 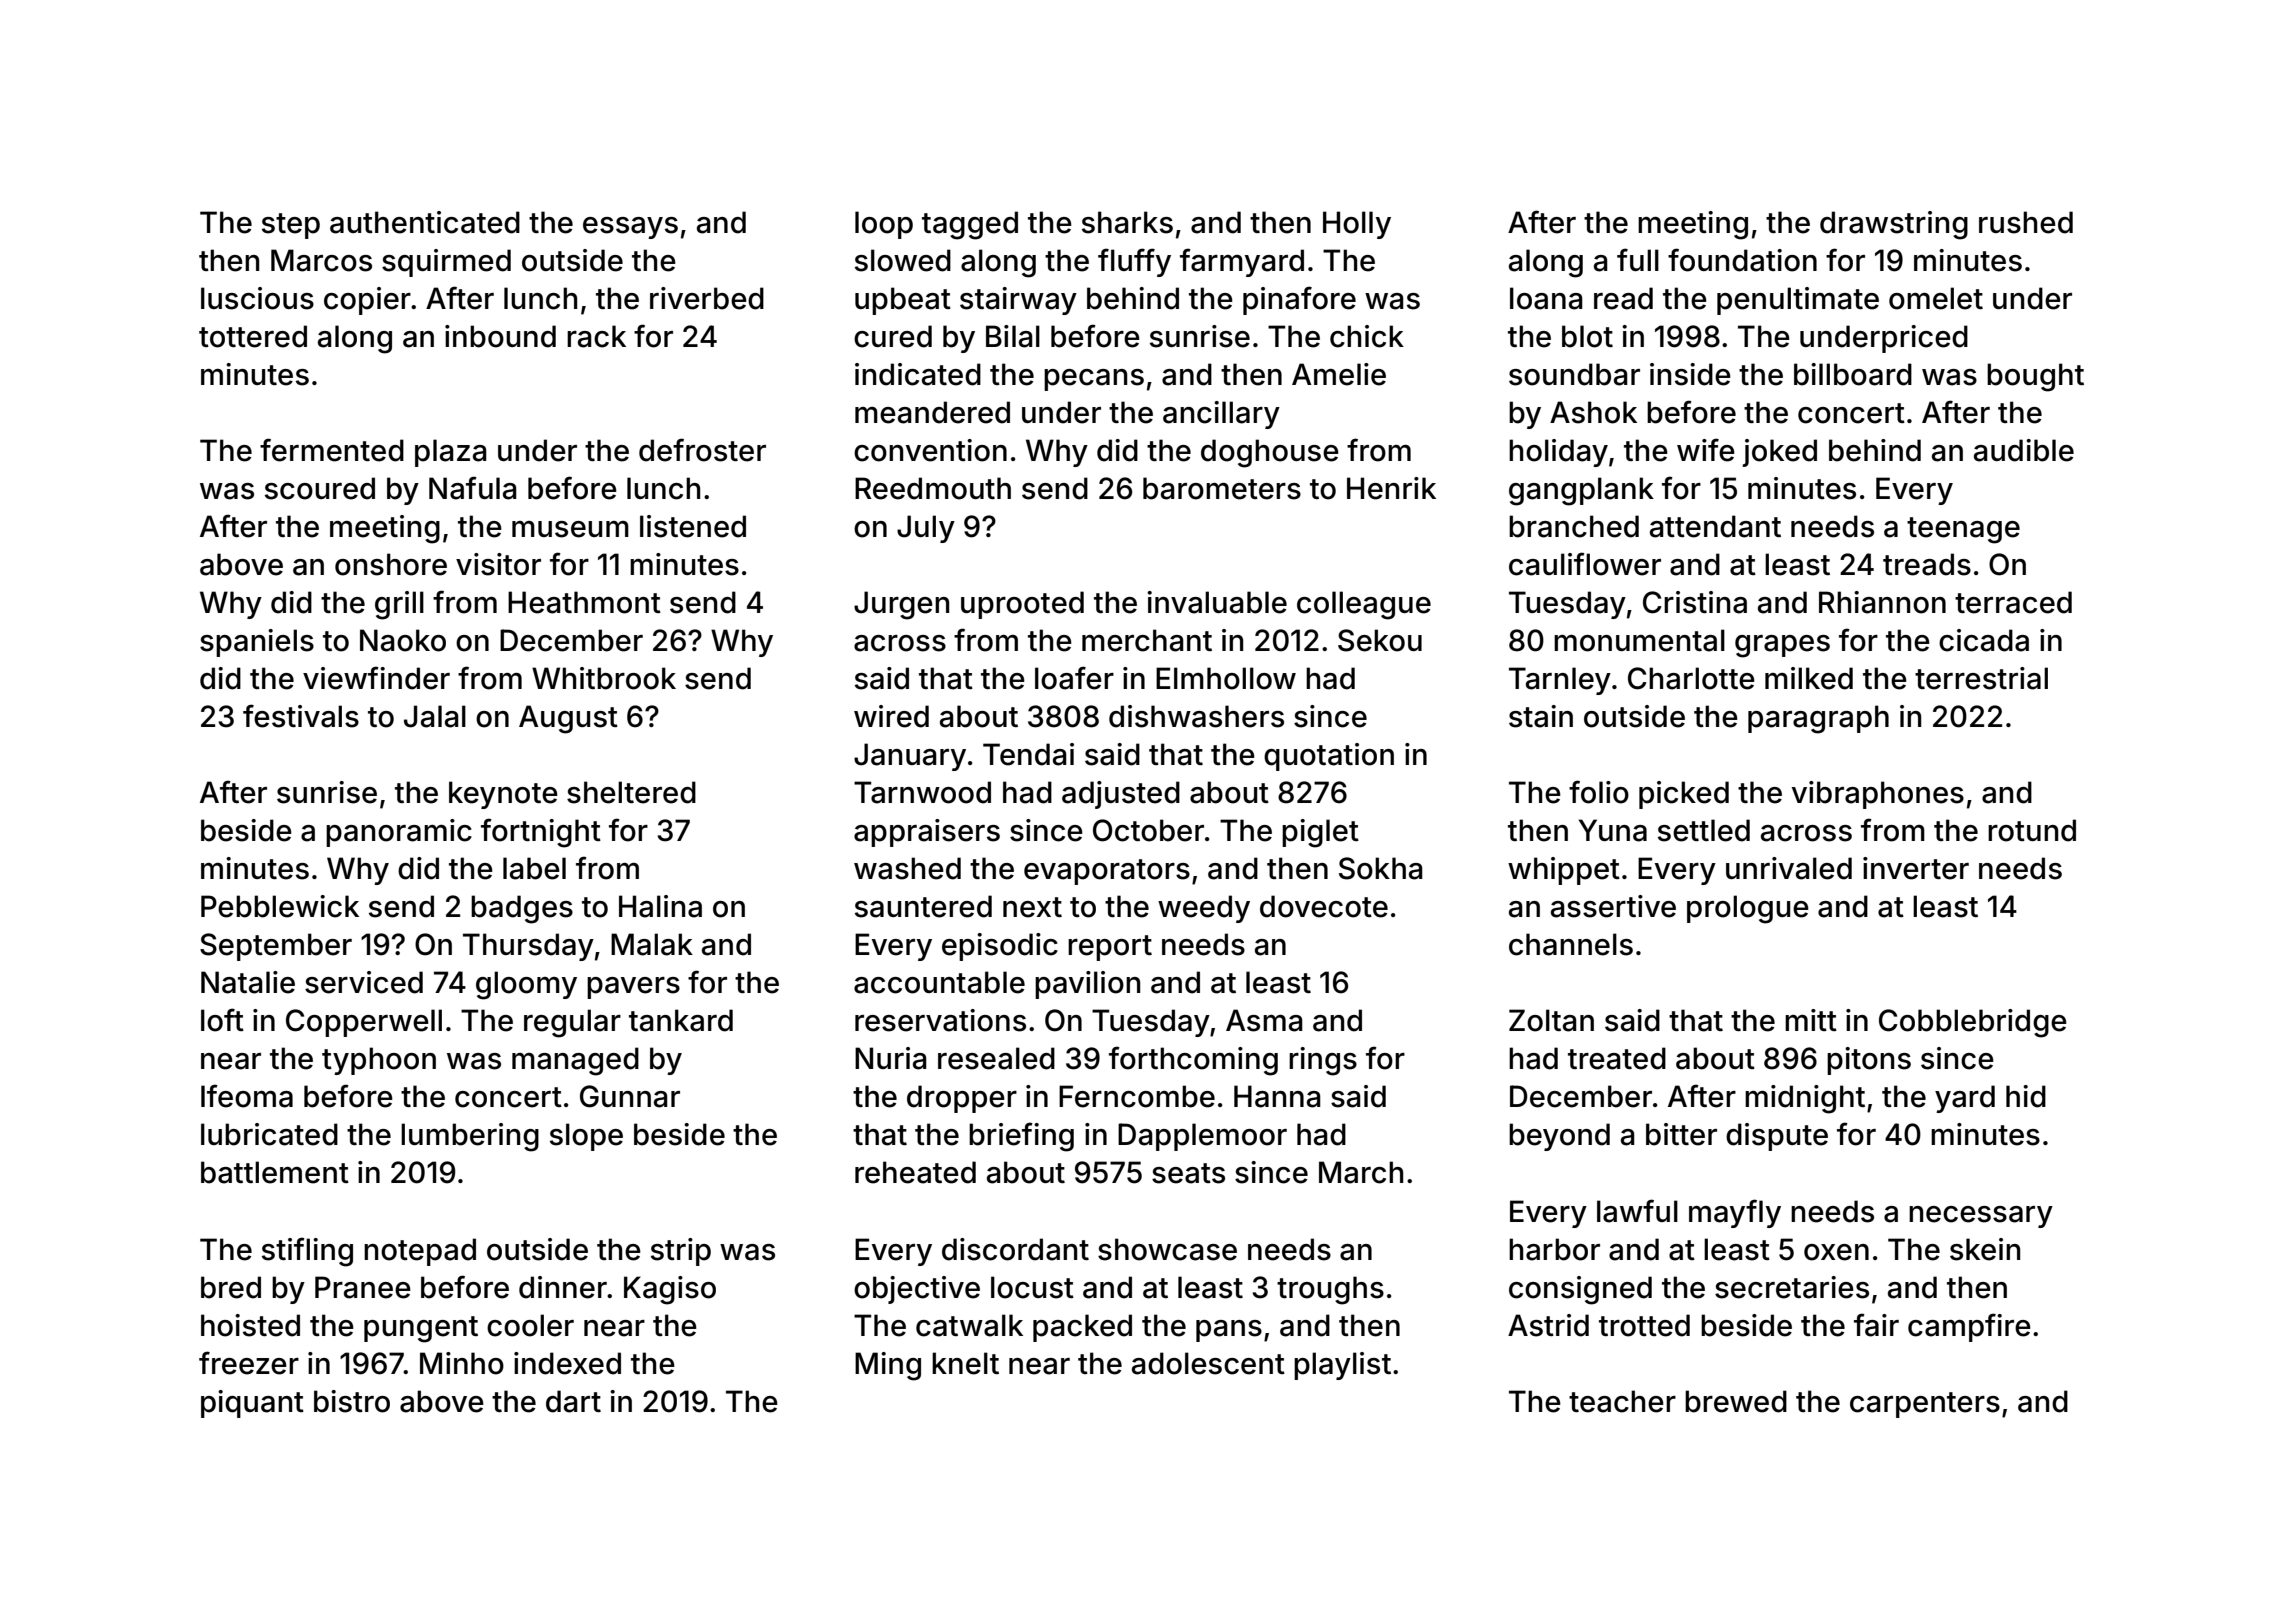 What do you see at coordinates (962, 1099) in the image?
I see `dropper` at bounding box center [962, 1099].
